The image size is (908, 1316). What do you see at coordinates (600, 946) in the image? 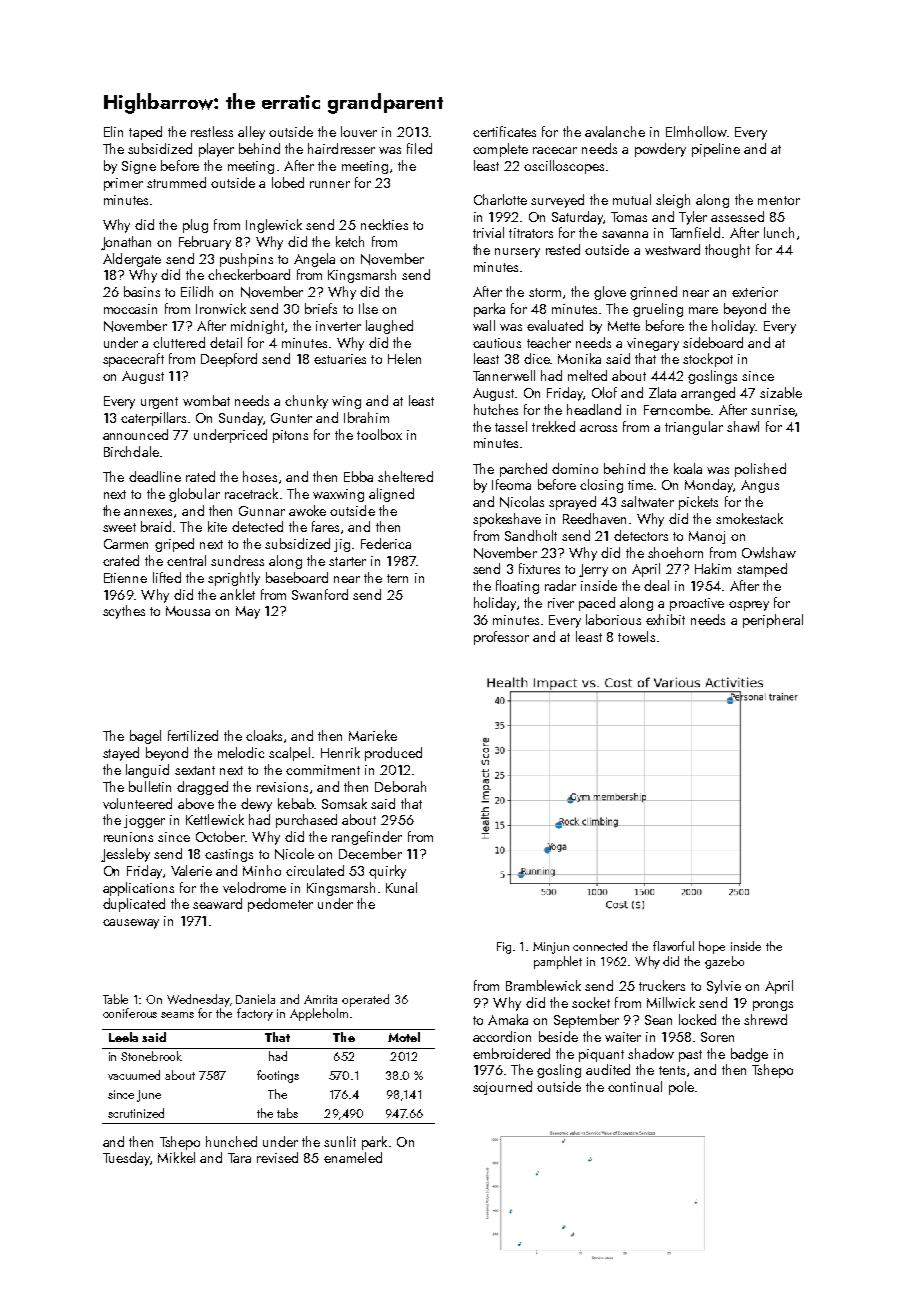
I see `connected` at bounding box center [600, 946].
